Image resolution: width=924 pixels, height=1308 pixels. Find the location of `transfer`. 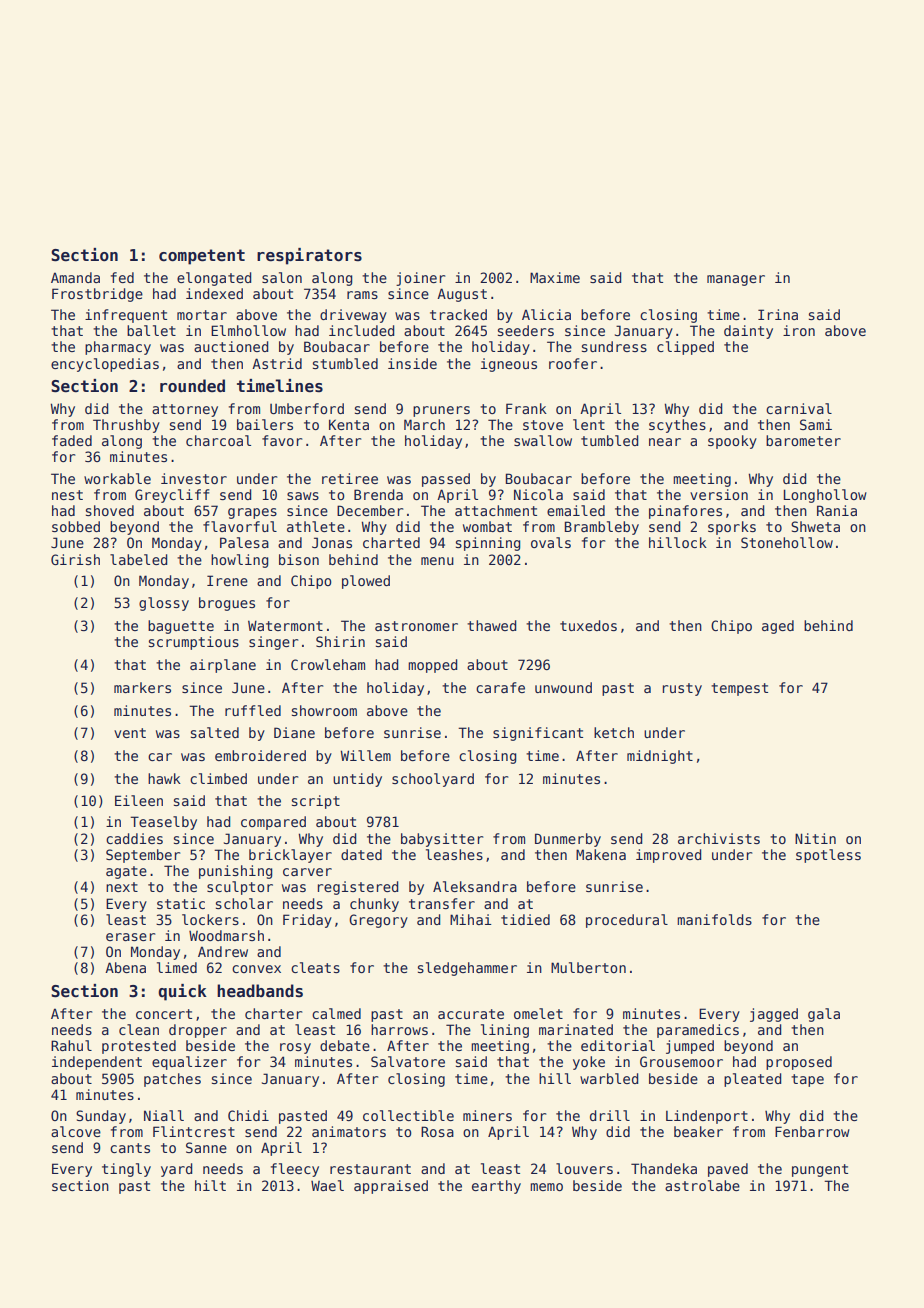

transfer is located at coordinates (442, 903).
